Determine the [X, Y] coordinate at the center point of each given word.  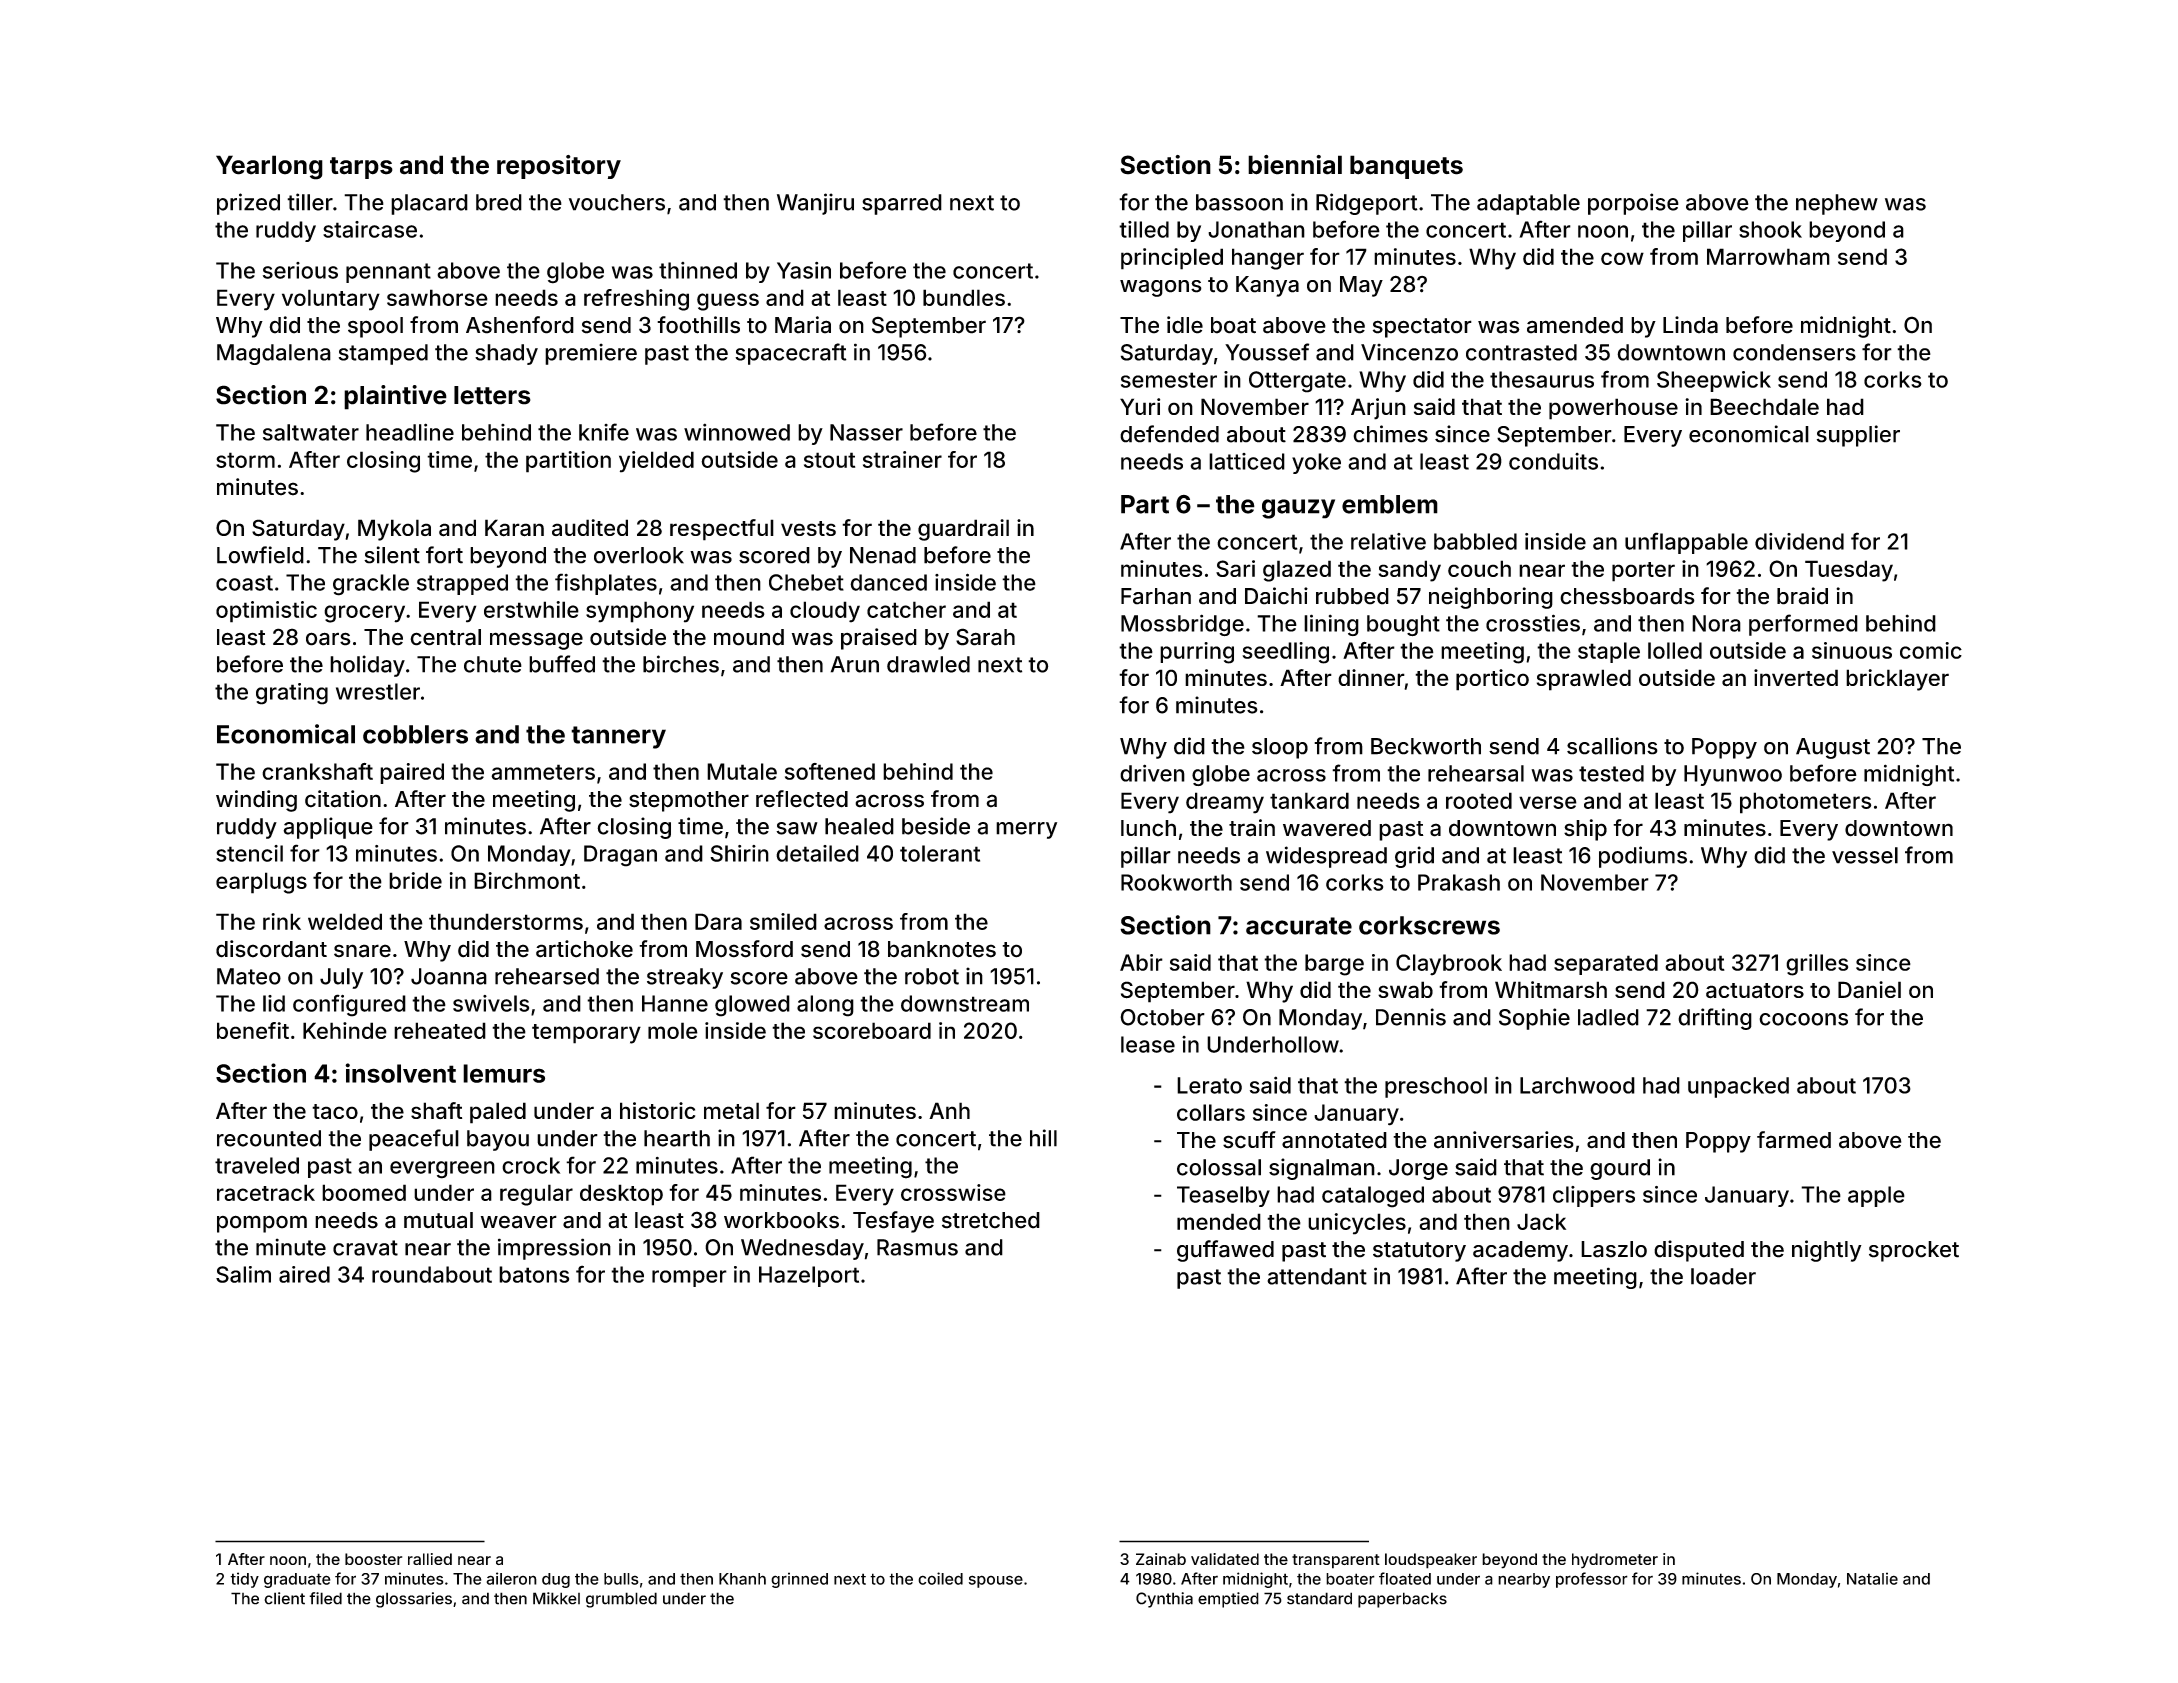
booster [373, 1559]
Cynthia [1164, 1600]
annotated [1334, 1140]
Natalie [1872, 1578]
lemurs [504, 1073]
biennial [1295, 165]
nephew [1837, 204]
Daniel [1869, 990]
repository [559, 167]
